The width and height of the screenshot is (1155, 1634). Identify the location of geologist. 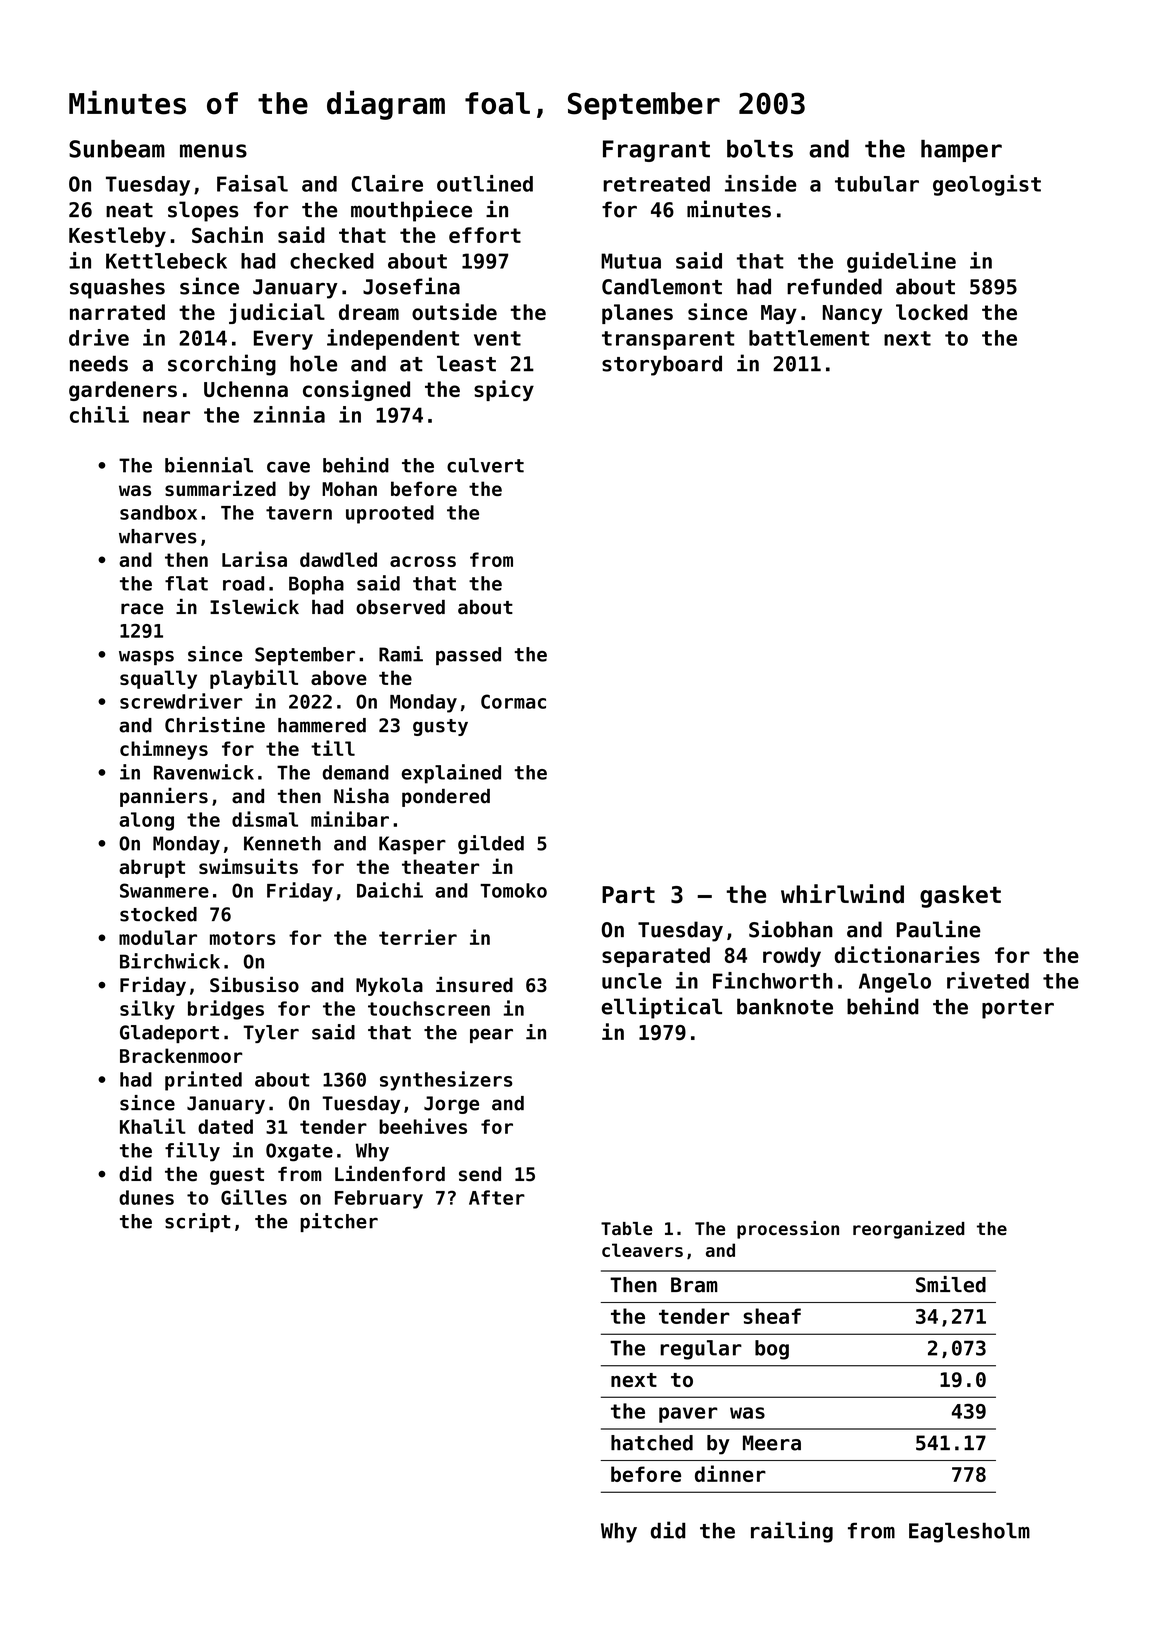
(987, 185).
